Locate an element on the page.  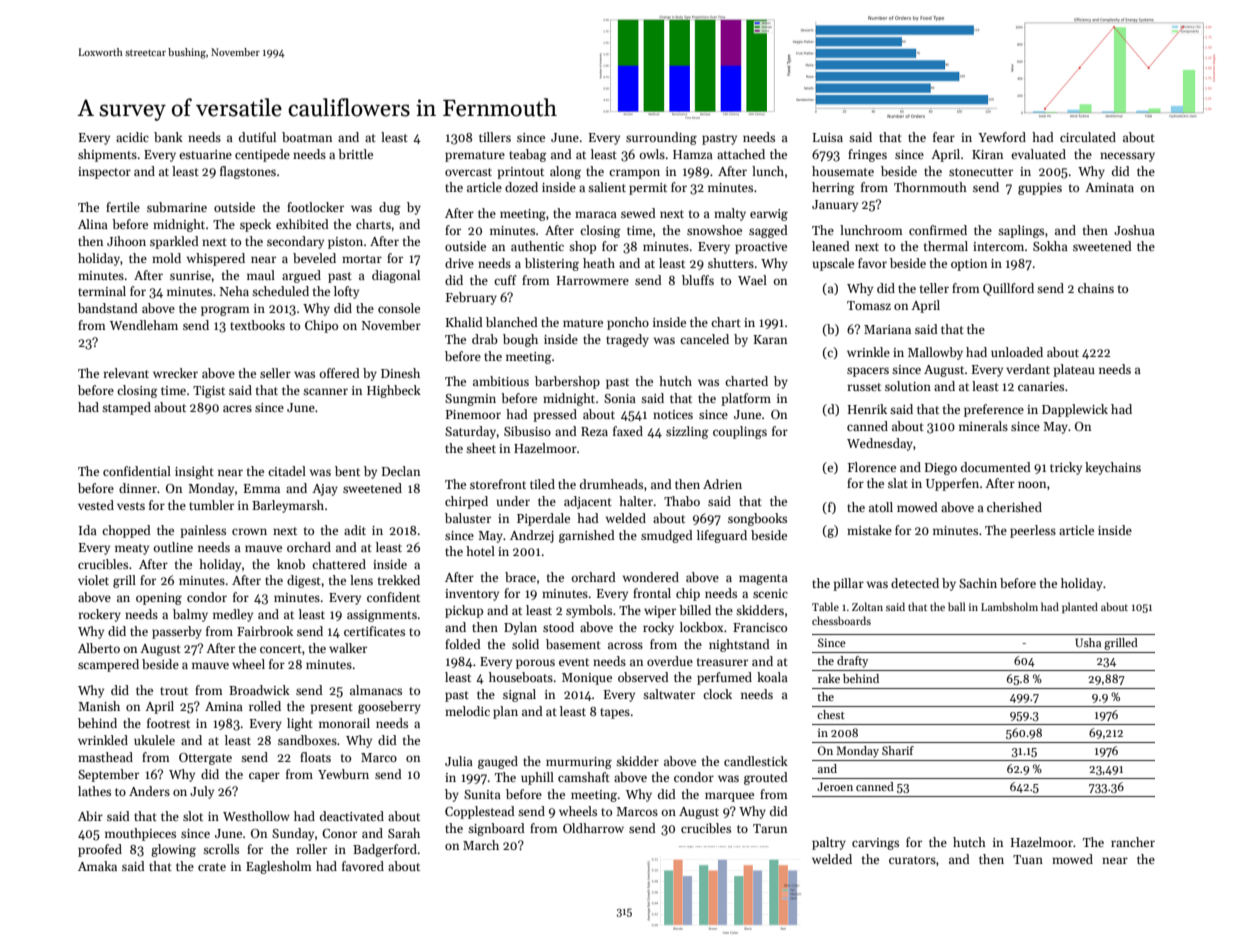
Amaka is located at coordinates (97, 866).
